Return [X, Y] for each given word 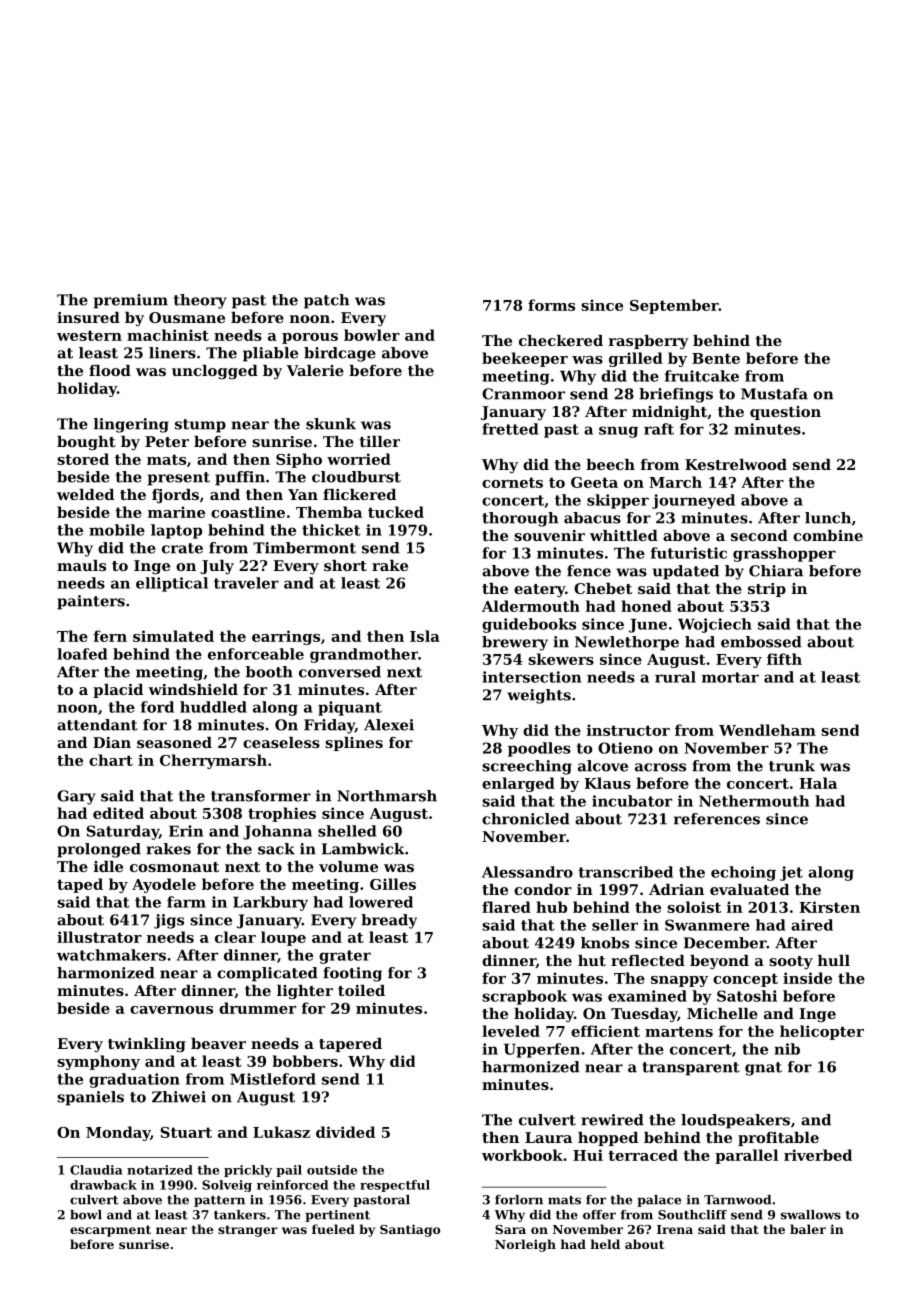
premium [131, 301]
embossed [761, 642]
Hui [588, 1155]
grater [345, 957]
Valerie [315, 370]
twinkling [147, 1045]
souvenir [549, 535]
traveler [246, 583]
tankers [240, 1215]
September [674, 306]
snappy [679, 981]
